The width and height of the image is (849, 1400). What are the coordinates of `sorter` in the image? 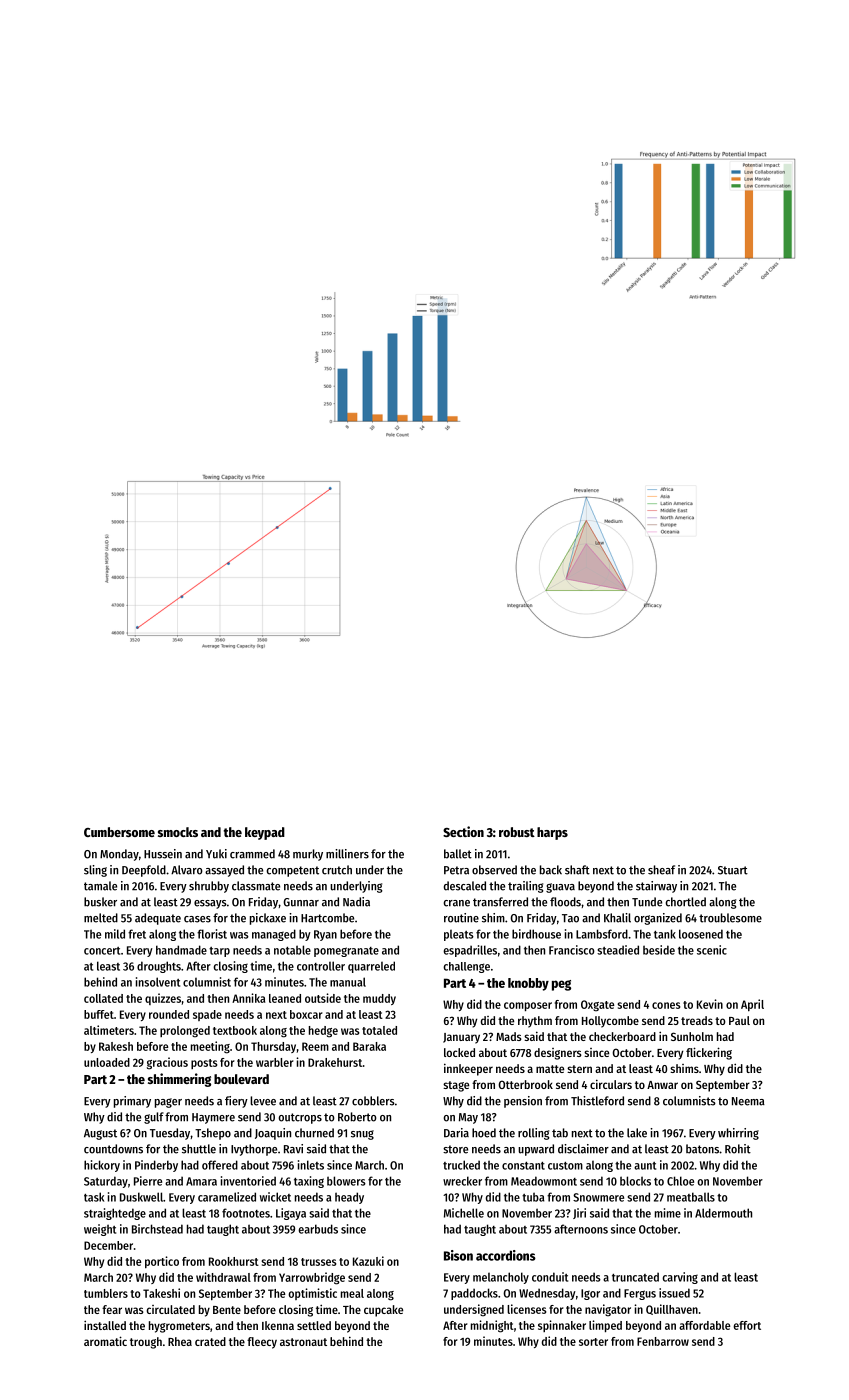 It's located at (593, 1342).
